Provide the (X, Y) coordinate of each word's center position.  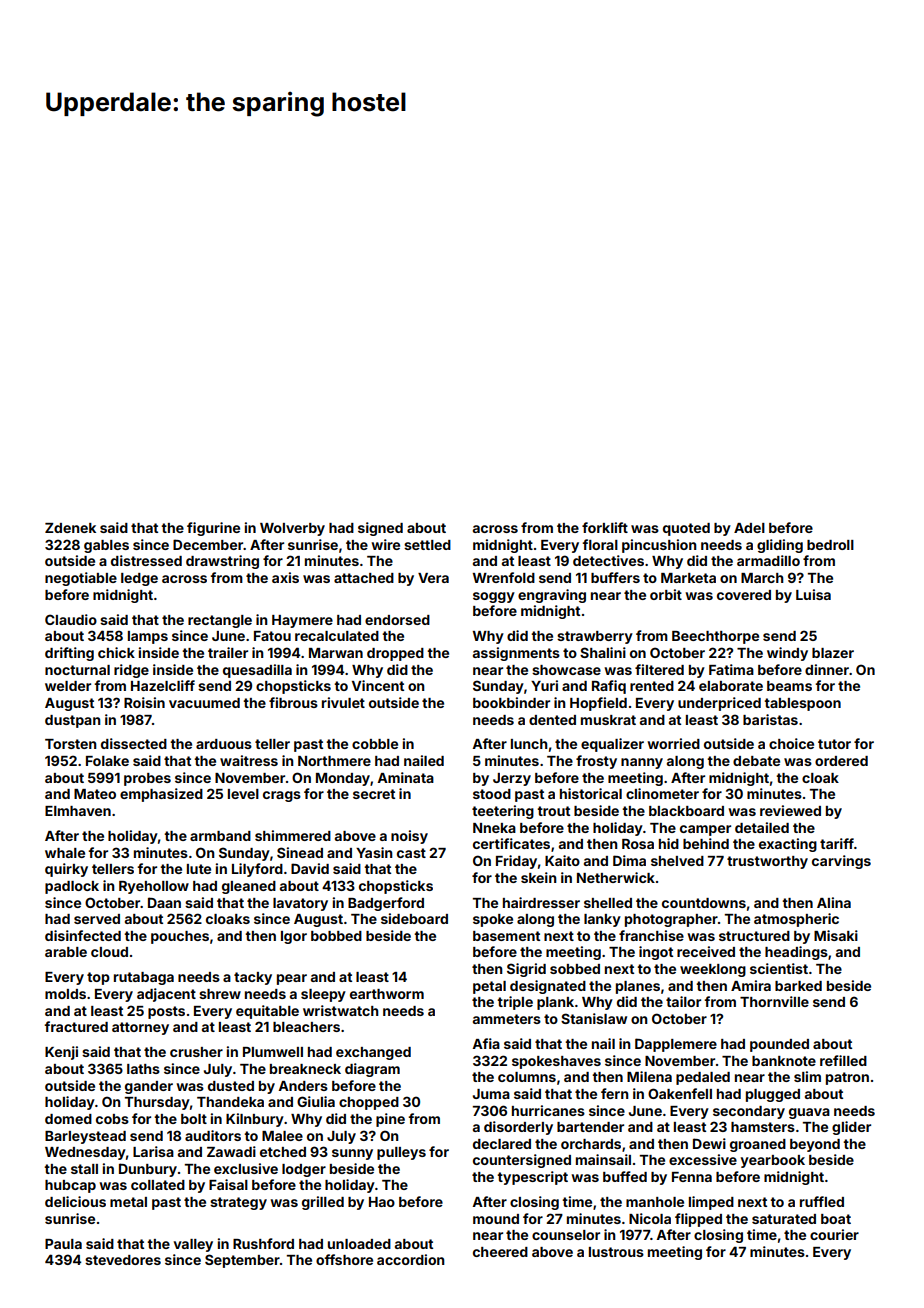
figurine (213, 529)
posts (166, 1012)
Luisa (813, 594)
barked (798, 986)
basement (506, 936)
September (242, 1261)
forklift (605, 527)
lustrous (616, 1252)
